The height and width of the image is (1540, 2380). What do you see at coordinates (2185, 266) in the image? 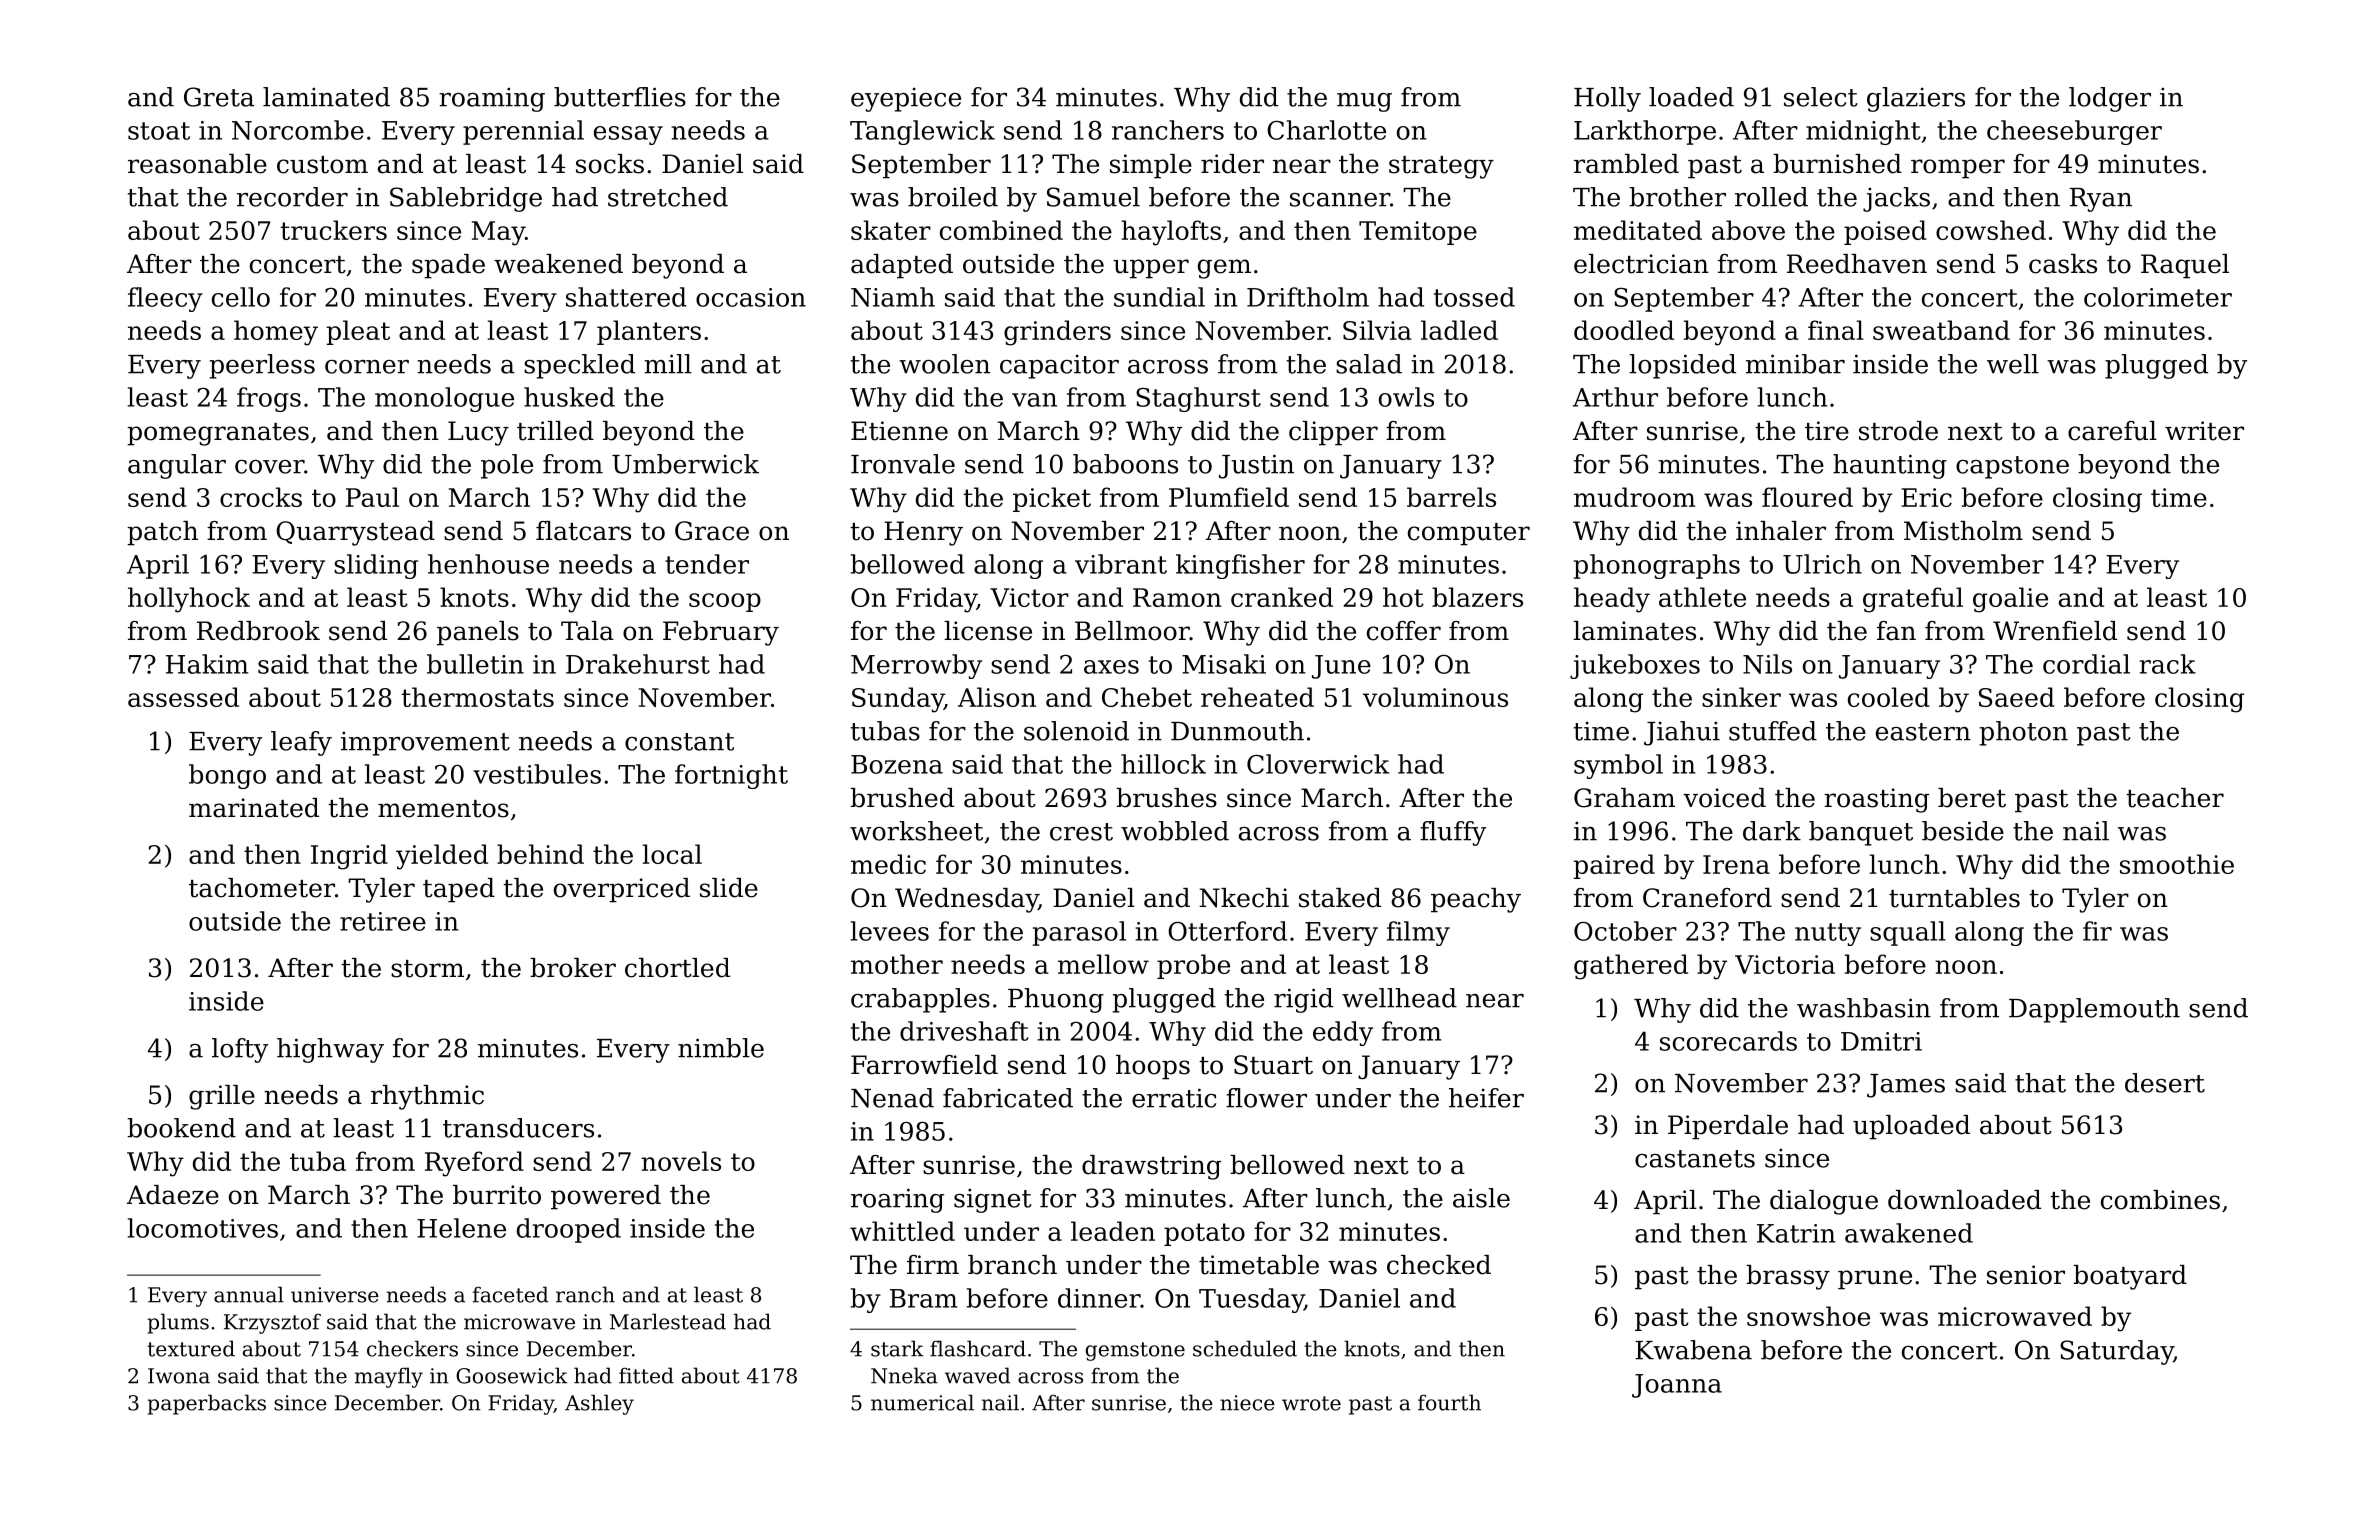
I see `Raquel` at bounding box center [2185, 266].
